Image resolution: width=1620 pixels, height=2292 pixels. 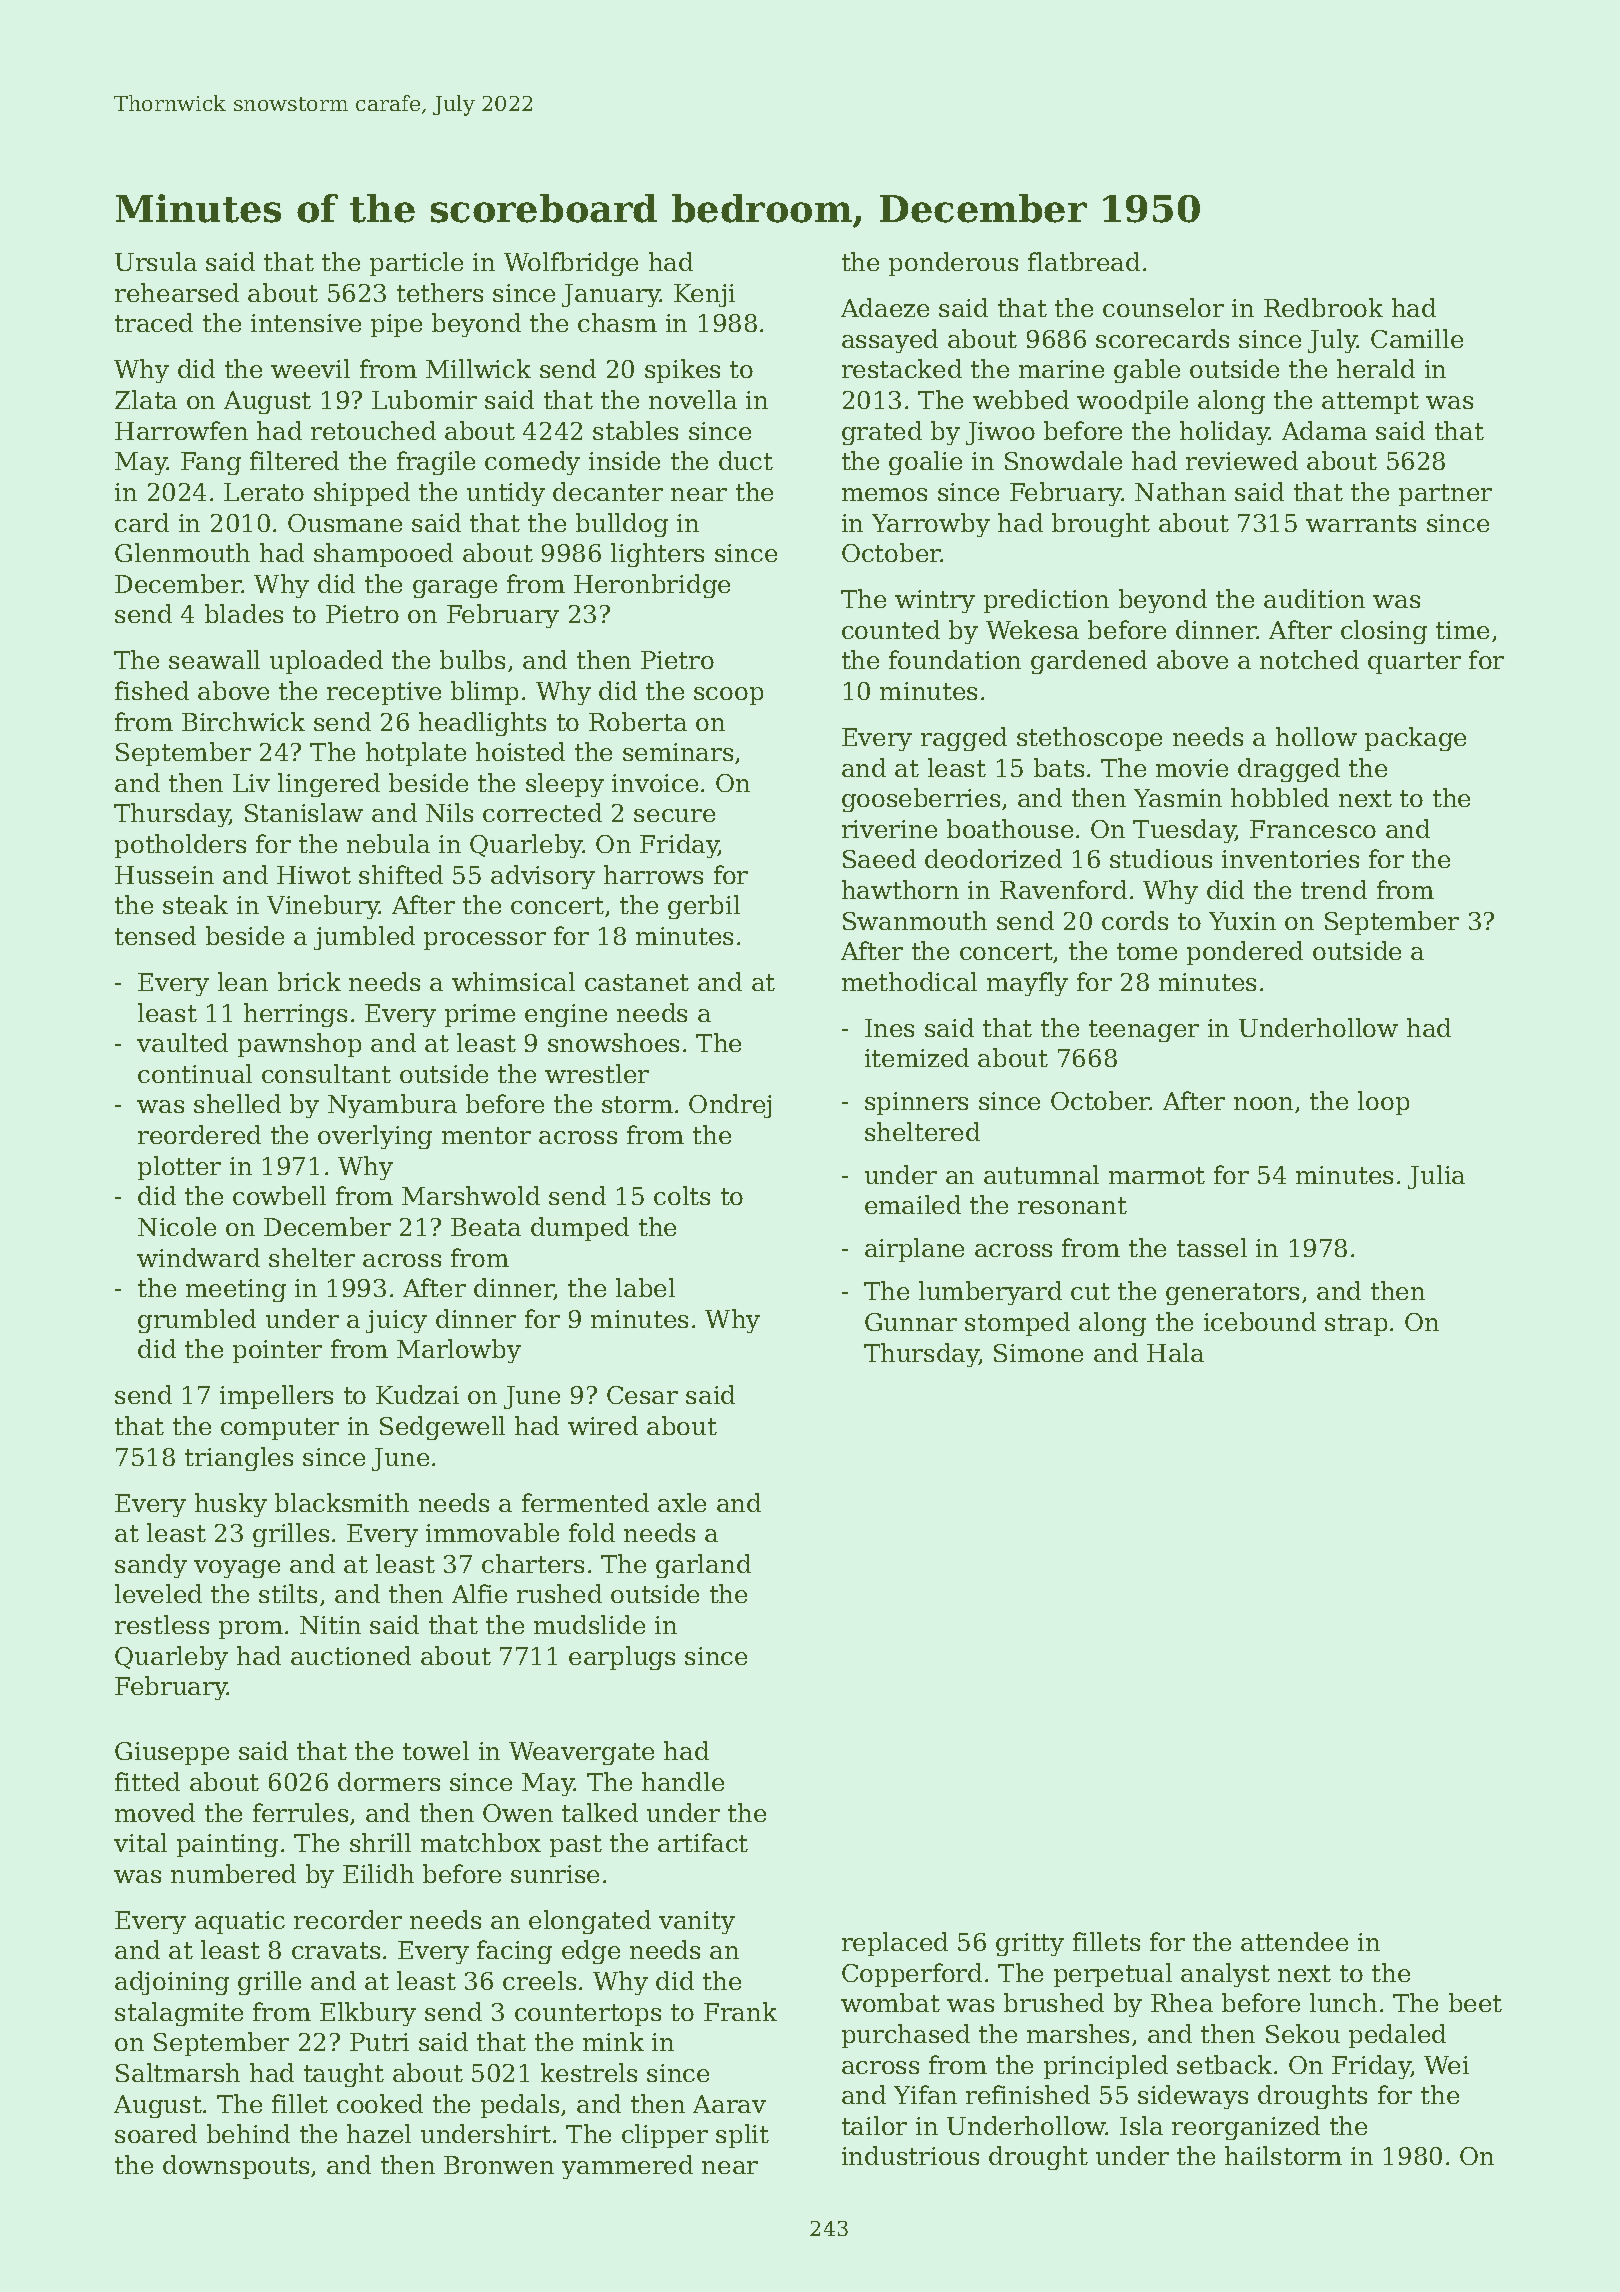 What do you see at coordinates (611, 295) in the screenshot?
I see `January` at bounding box center [611, 295].
